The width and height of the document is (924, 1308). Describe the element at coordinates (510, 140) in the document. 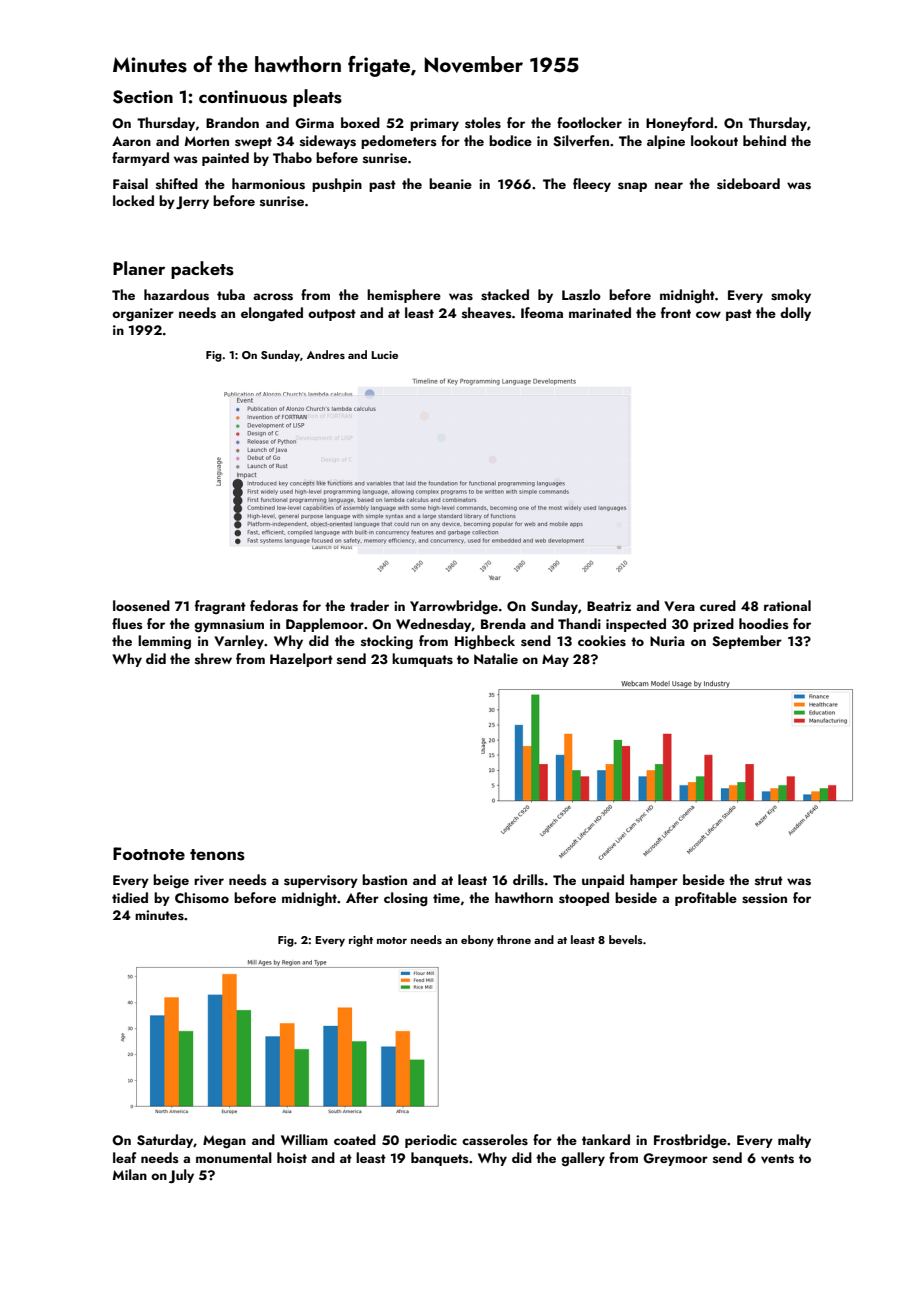

I see `bodice` at that location.
